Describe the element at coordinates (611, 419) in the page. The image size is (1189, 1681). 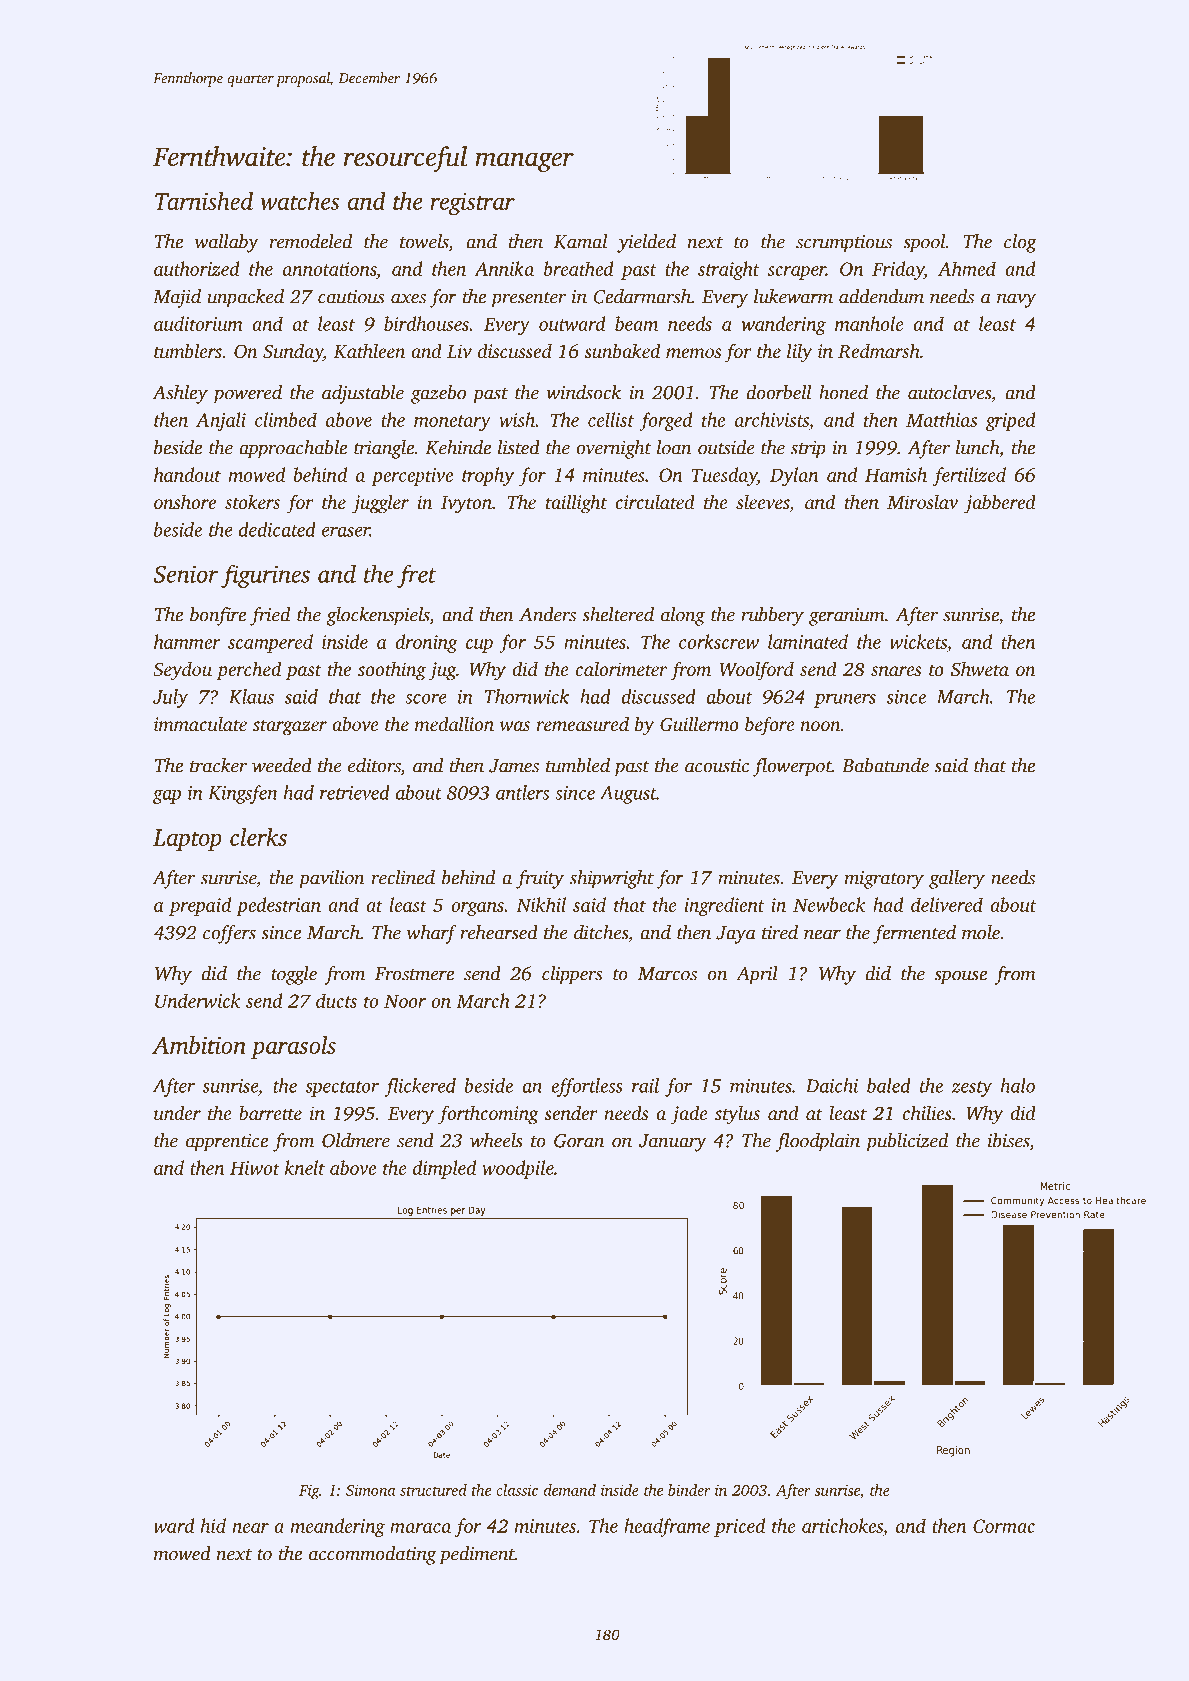
I see `cellist` at that location.
